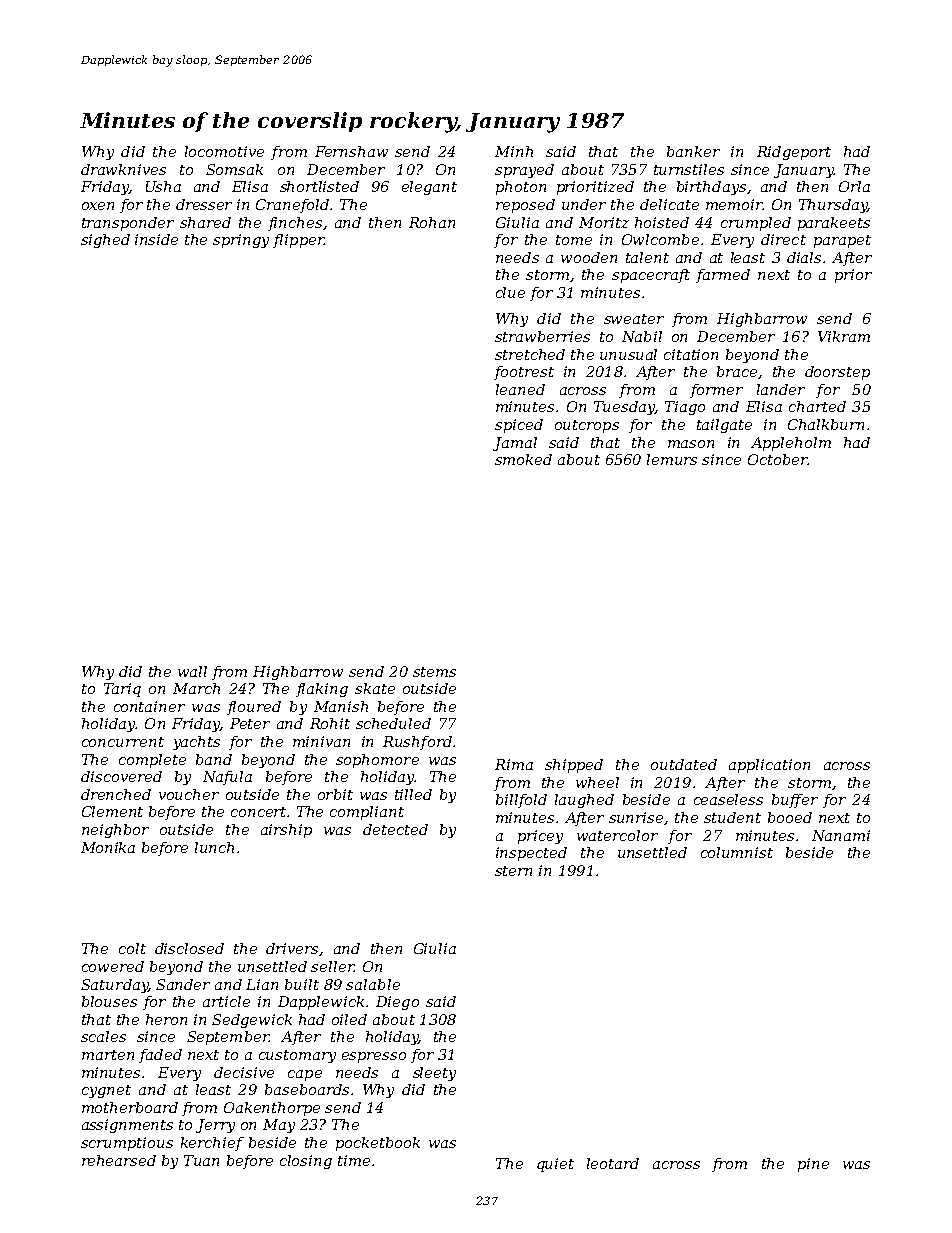  Describe the element at coordinates (813, 1165) in the screenshot. I see `pine` at that location.
